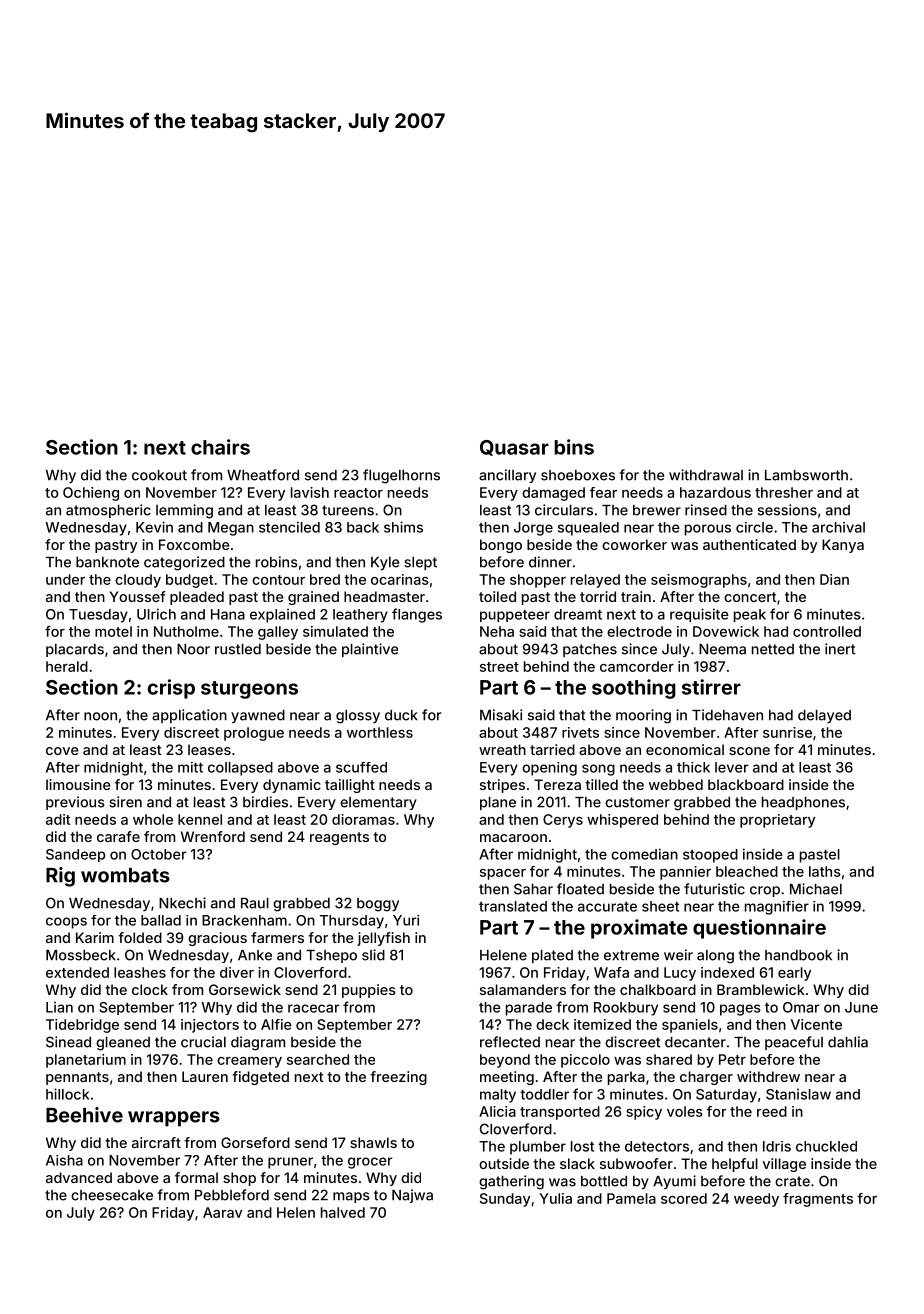 This screenshot has width=924, height=1314. I want to click on Lambsworth, so click(806, 475).
